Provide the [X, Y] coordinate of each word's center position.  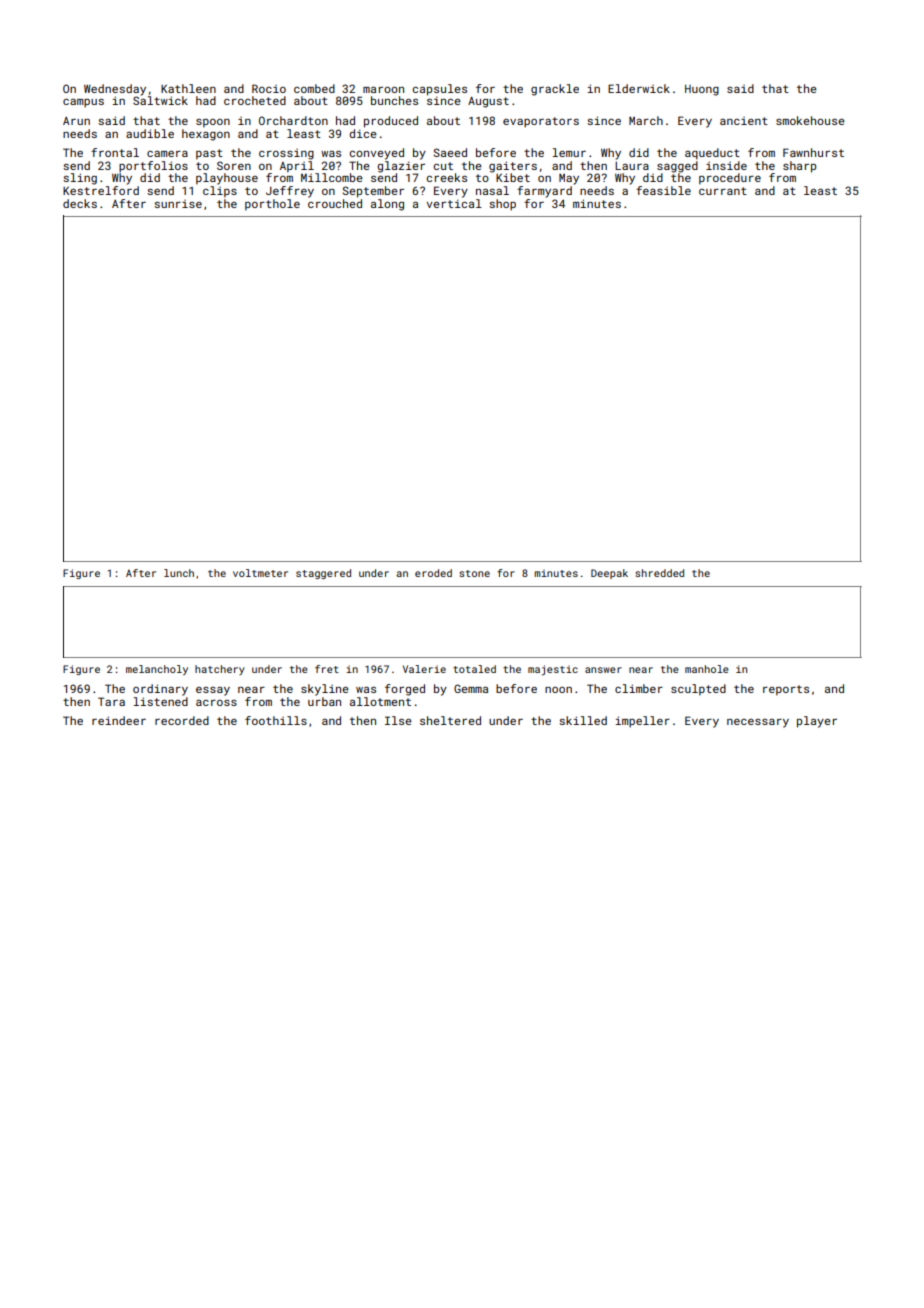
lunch [179, 573]
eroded [433, 573]
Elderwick [639, 88]
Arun [76, 121]
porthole [272, 205]
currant [723, 191]
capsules [440, 90]
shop [502, 205]
